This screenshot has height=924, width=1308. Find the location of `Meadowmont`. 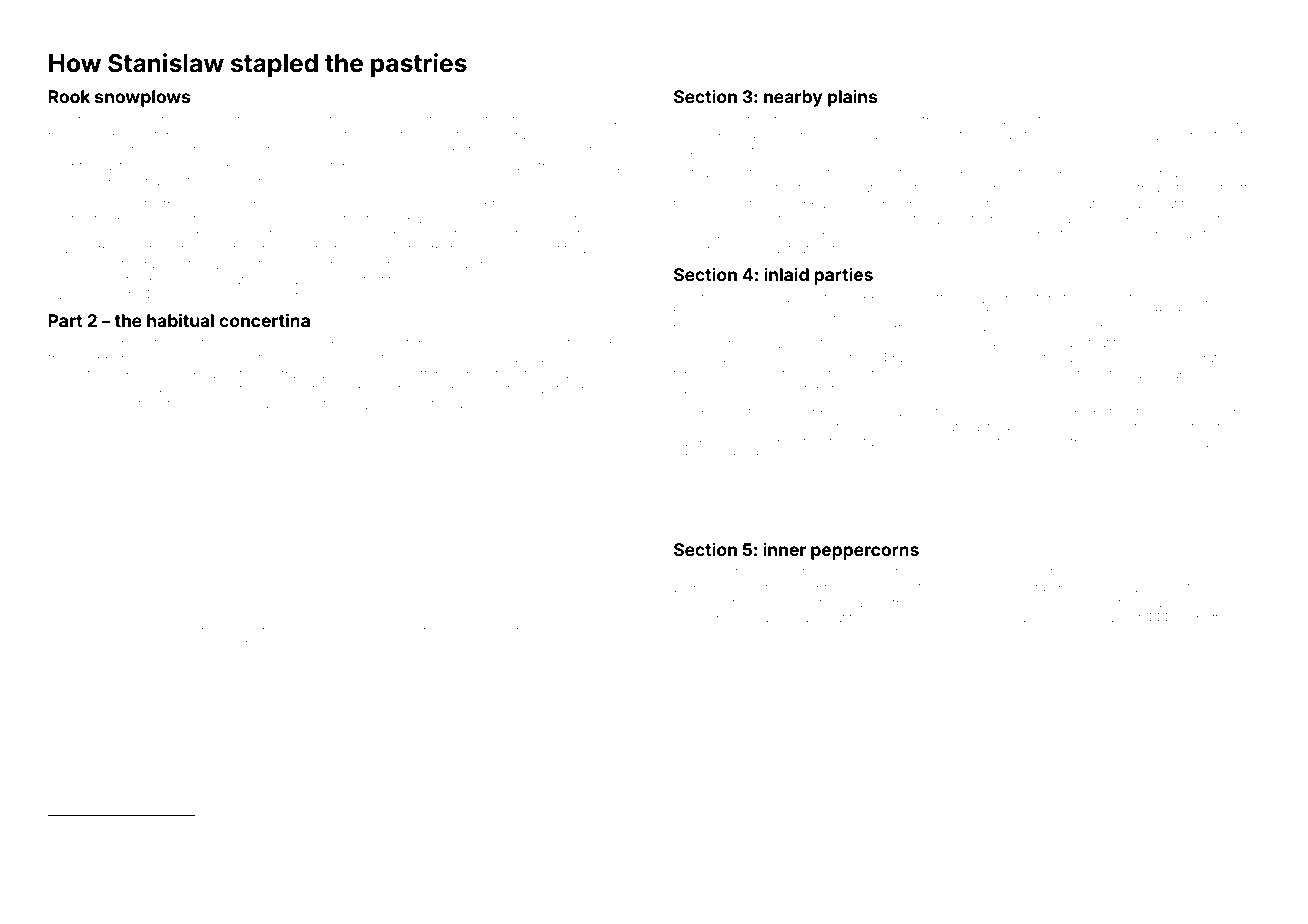

Meadowmont is located at coordinates (284, 404).
